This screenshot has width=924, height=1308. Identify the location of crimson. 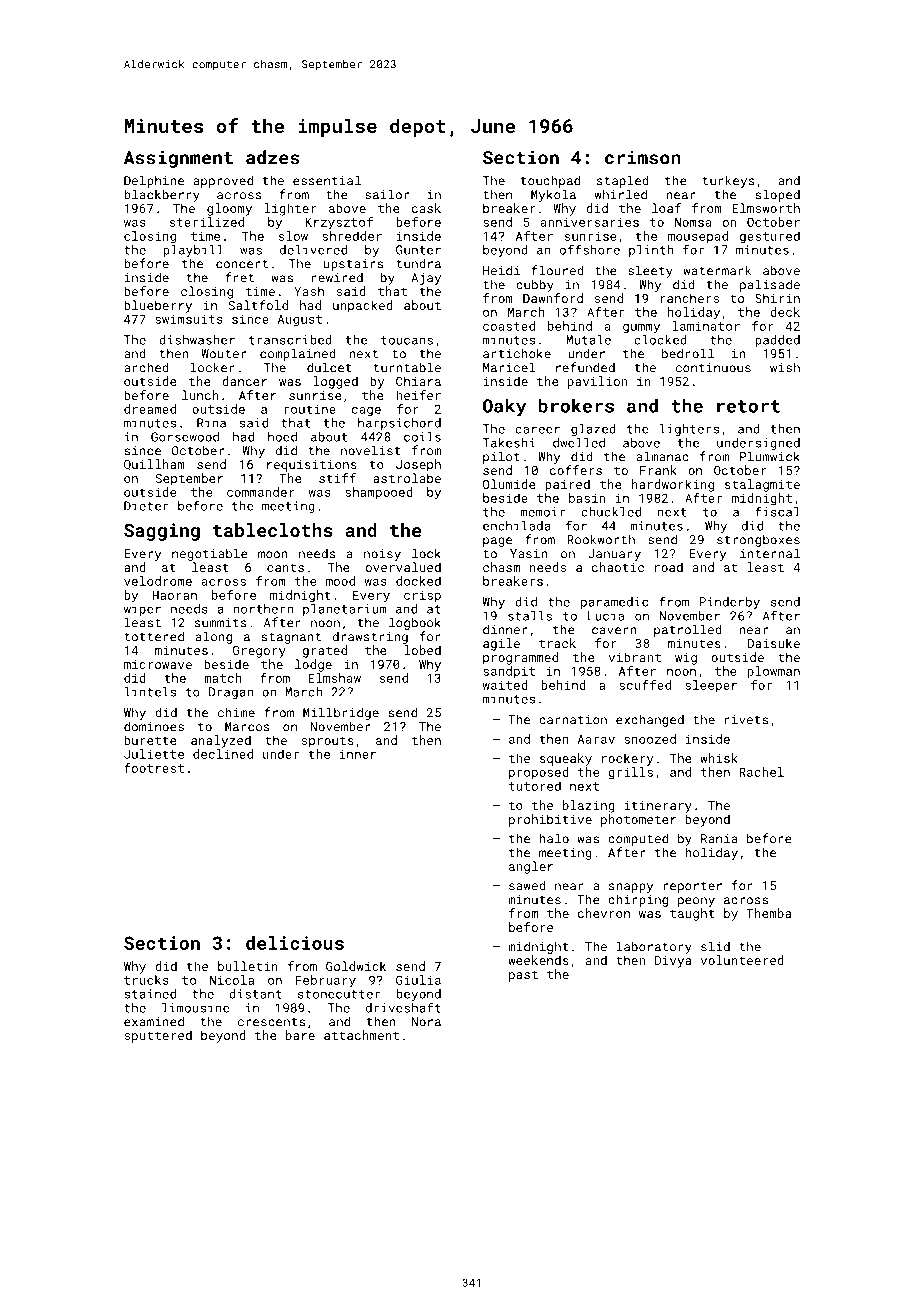
(643, 158).
